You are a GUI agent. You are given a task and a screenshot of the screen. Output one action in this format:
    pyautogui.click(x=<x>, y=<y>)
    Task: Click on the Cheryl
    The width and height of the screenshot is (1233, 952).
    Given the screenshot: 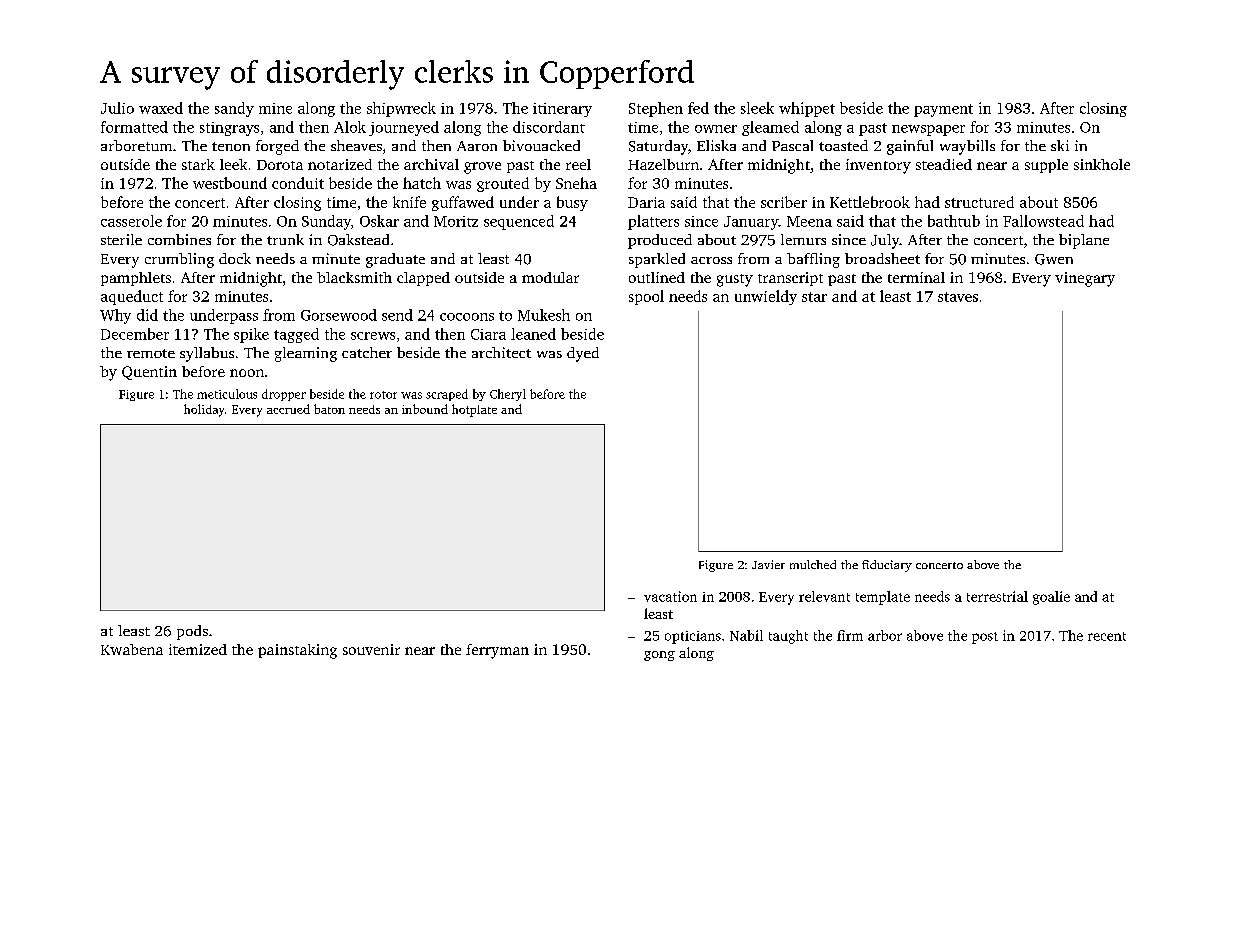 What is the action you would take?
    pyautogui.click(x=508, y=395)
